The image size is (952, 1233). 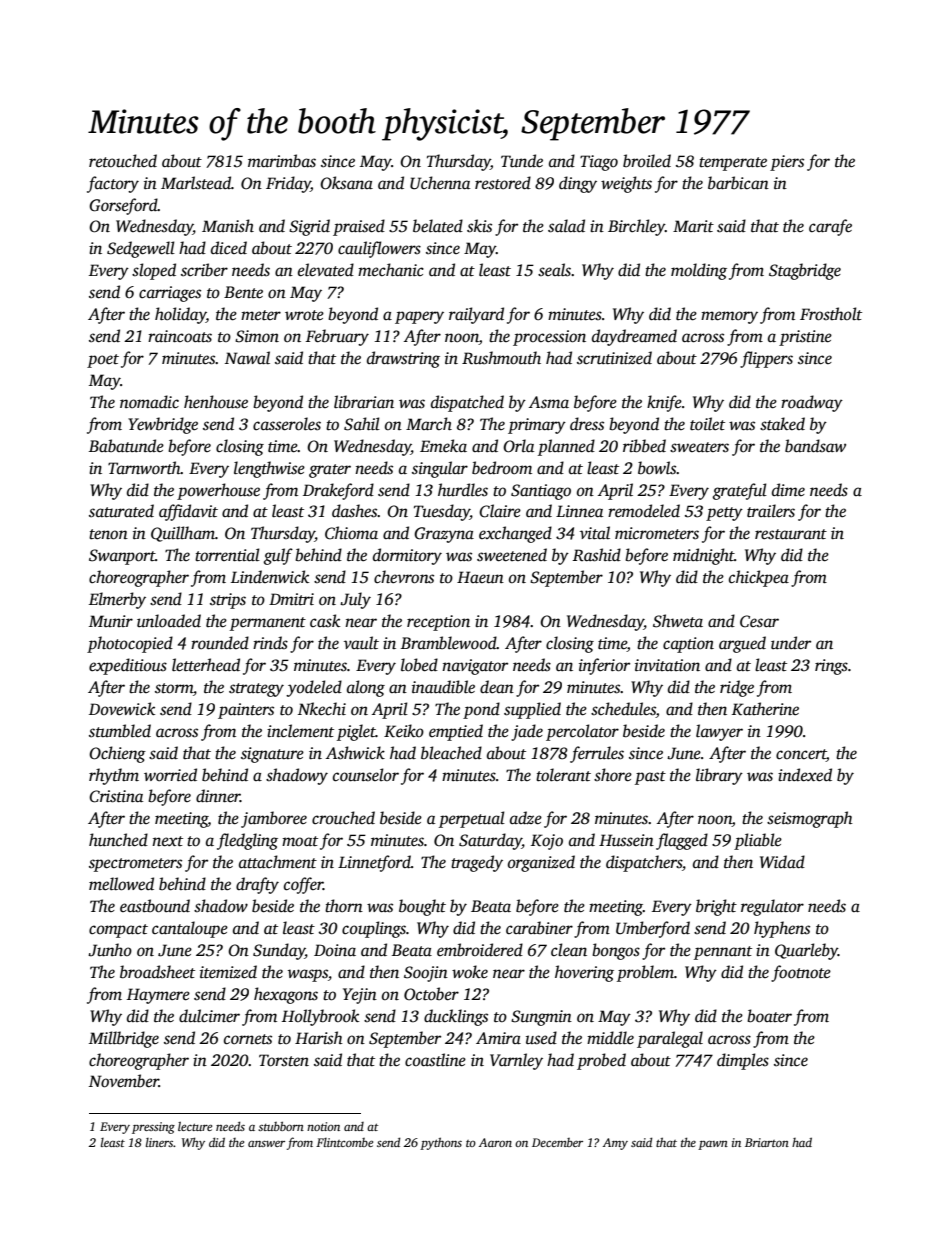 What do you see at coordinates (144, 467) in the document?
I see `Tarnworth` at bounding box center [144, 467].
